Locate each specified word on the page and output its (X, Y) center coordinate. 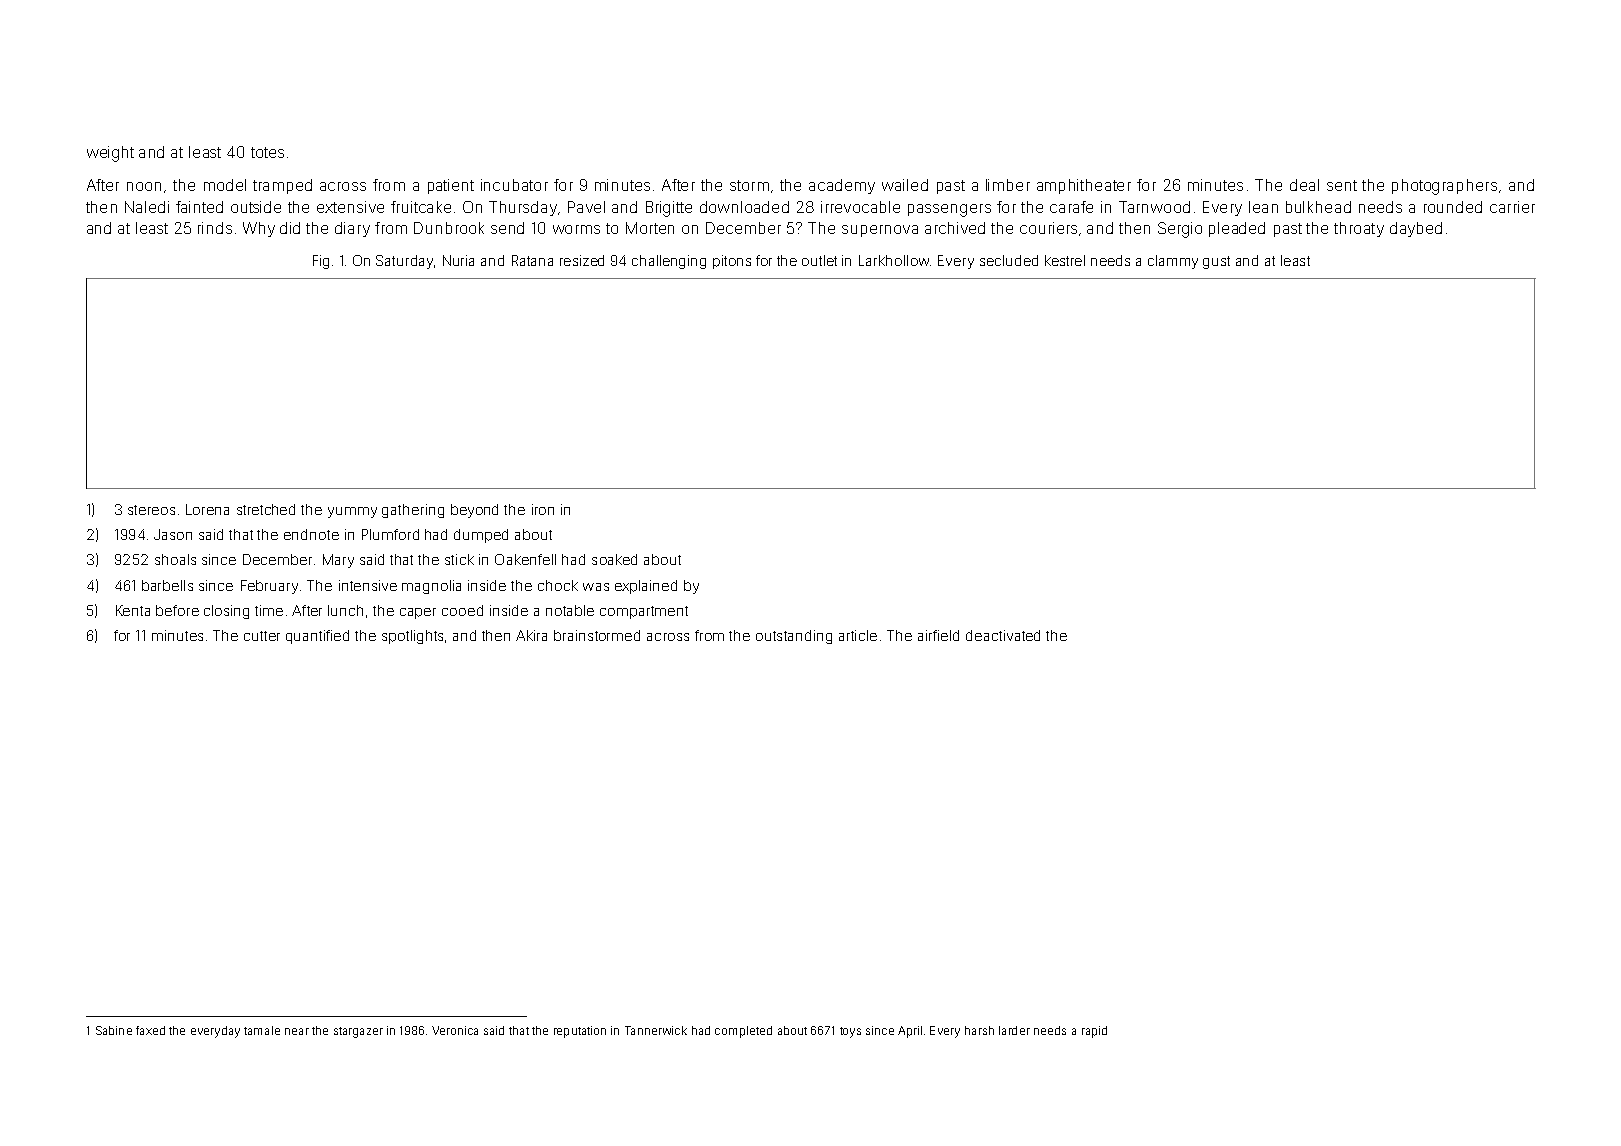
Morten (650, 228)
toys (850, 1032)
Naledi (147, 207)
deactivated (1003, 635)
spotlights (412, 637)
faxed (150, 1030)
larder (1014, 1030)
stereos (151, 510)
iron (543, 509)
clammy (1173, 262)
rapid (1094, 1032)
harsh (979, 1030)
